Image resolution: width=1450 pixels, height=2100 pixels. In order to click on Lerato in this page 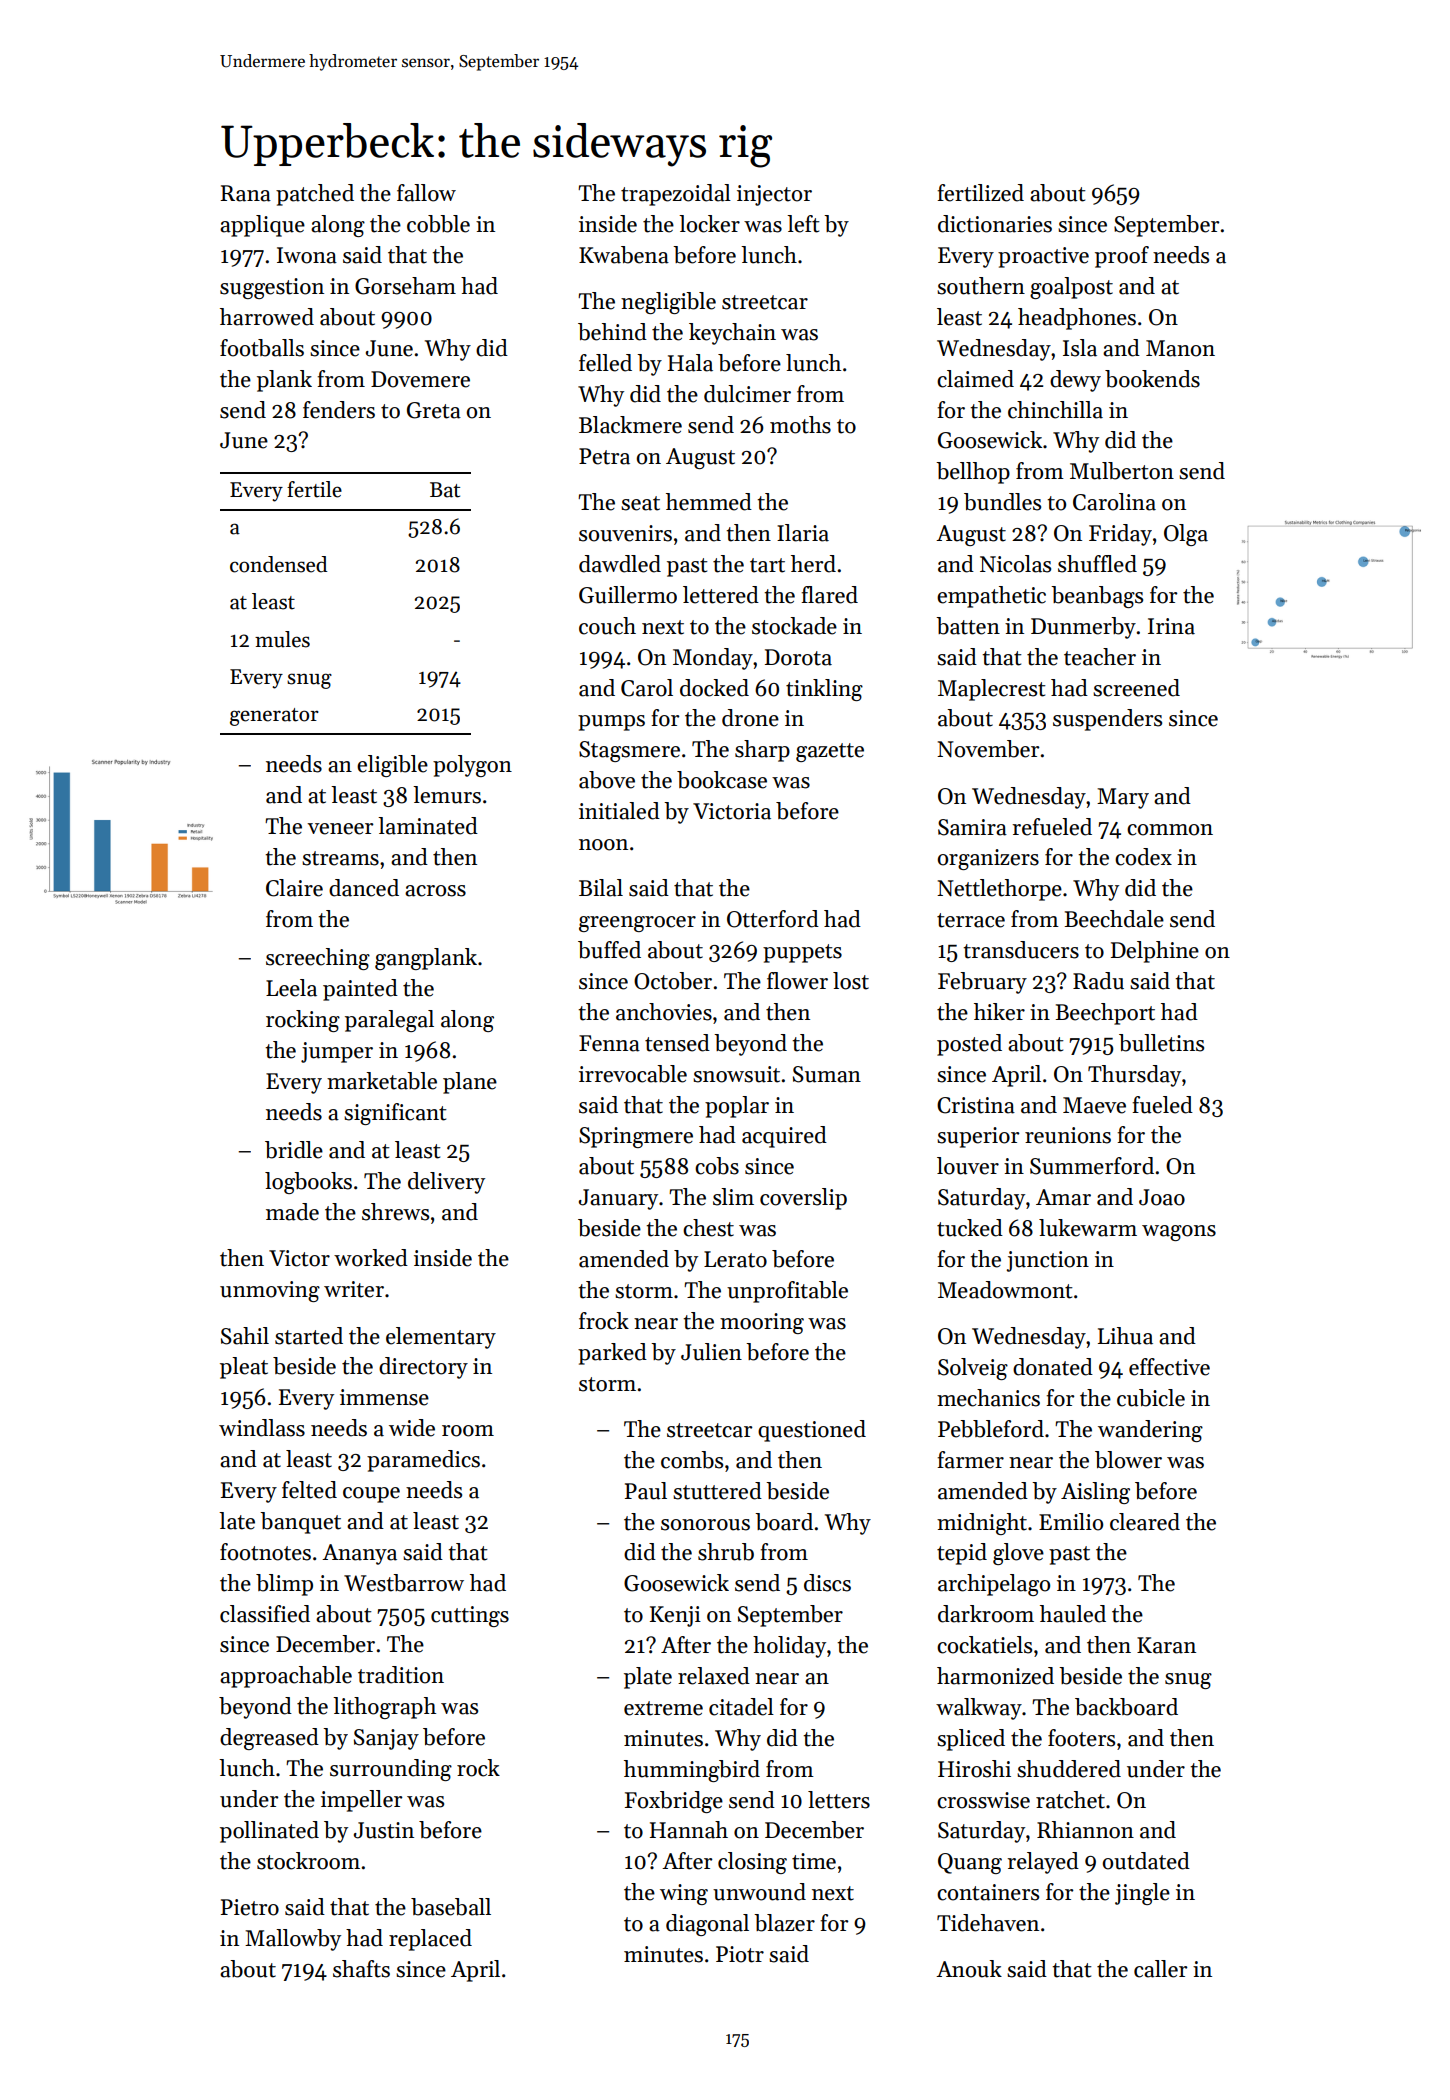, I will do `click(735, 1259)`.
